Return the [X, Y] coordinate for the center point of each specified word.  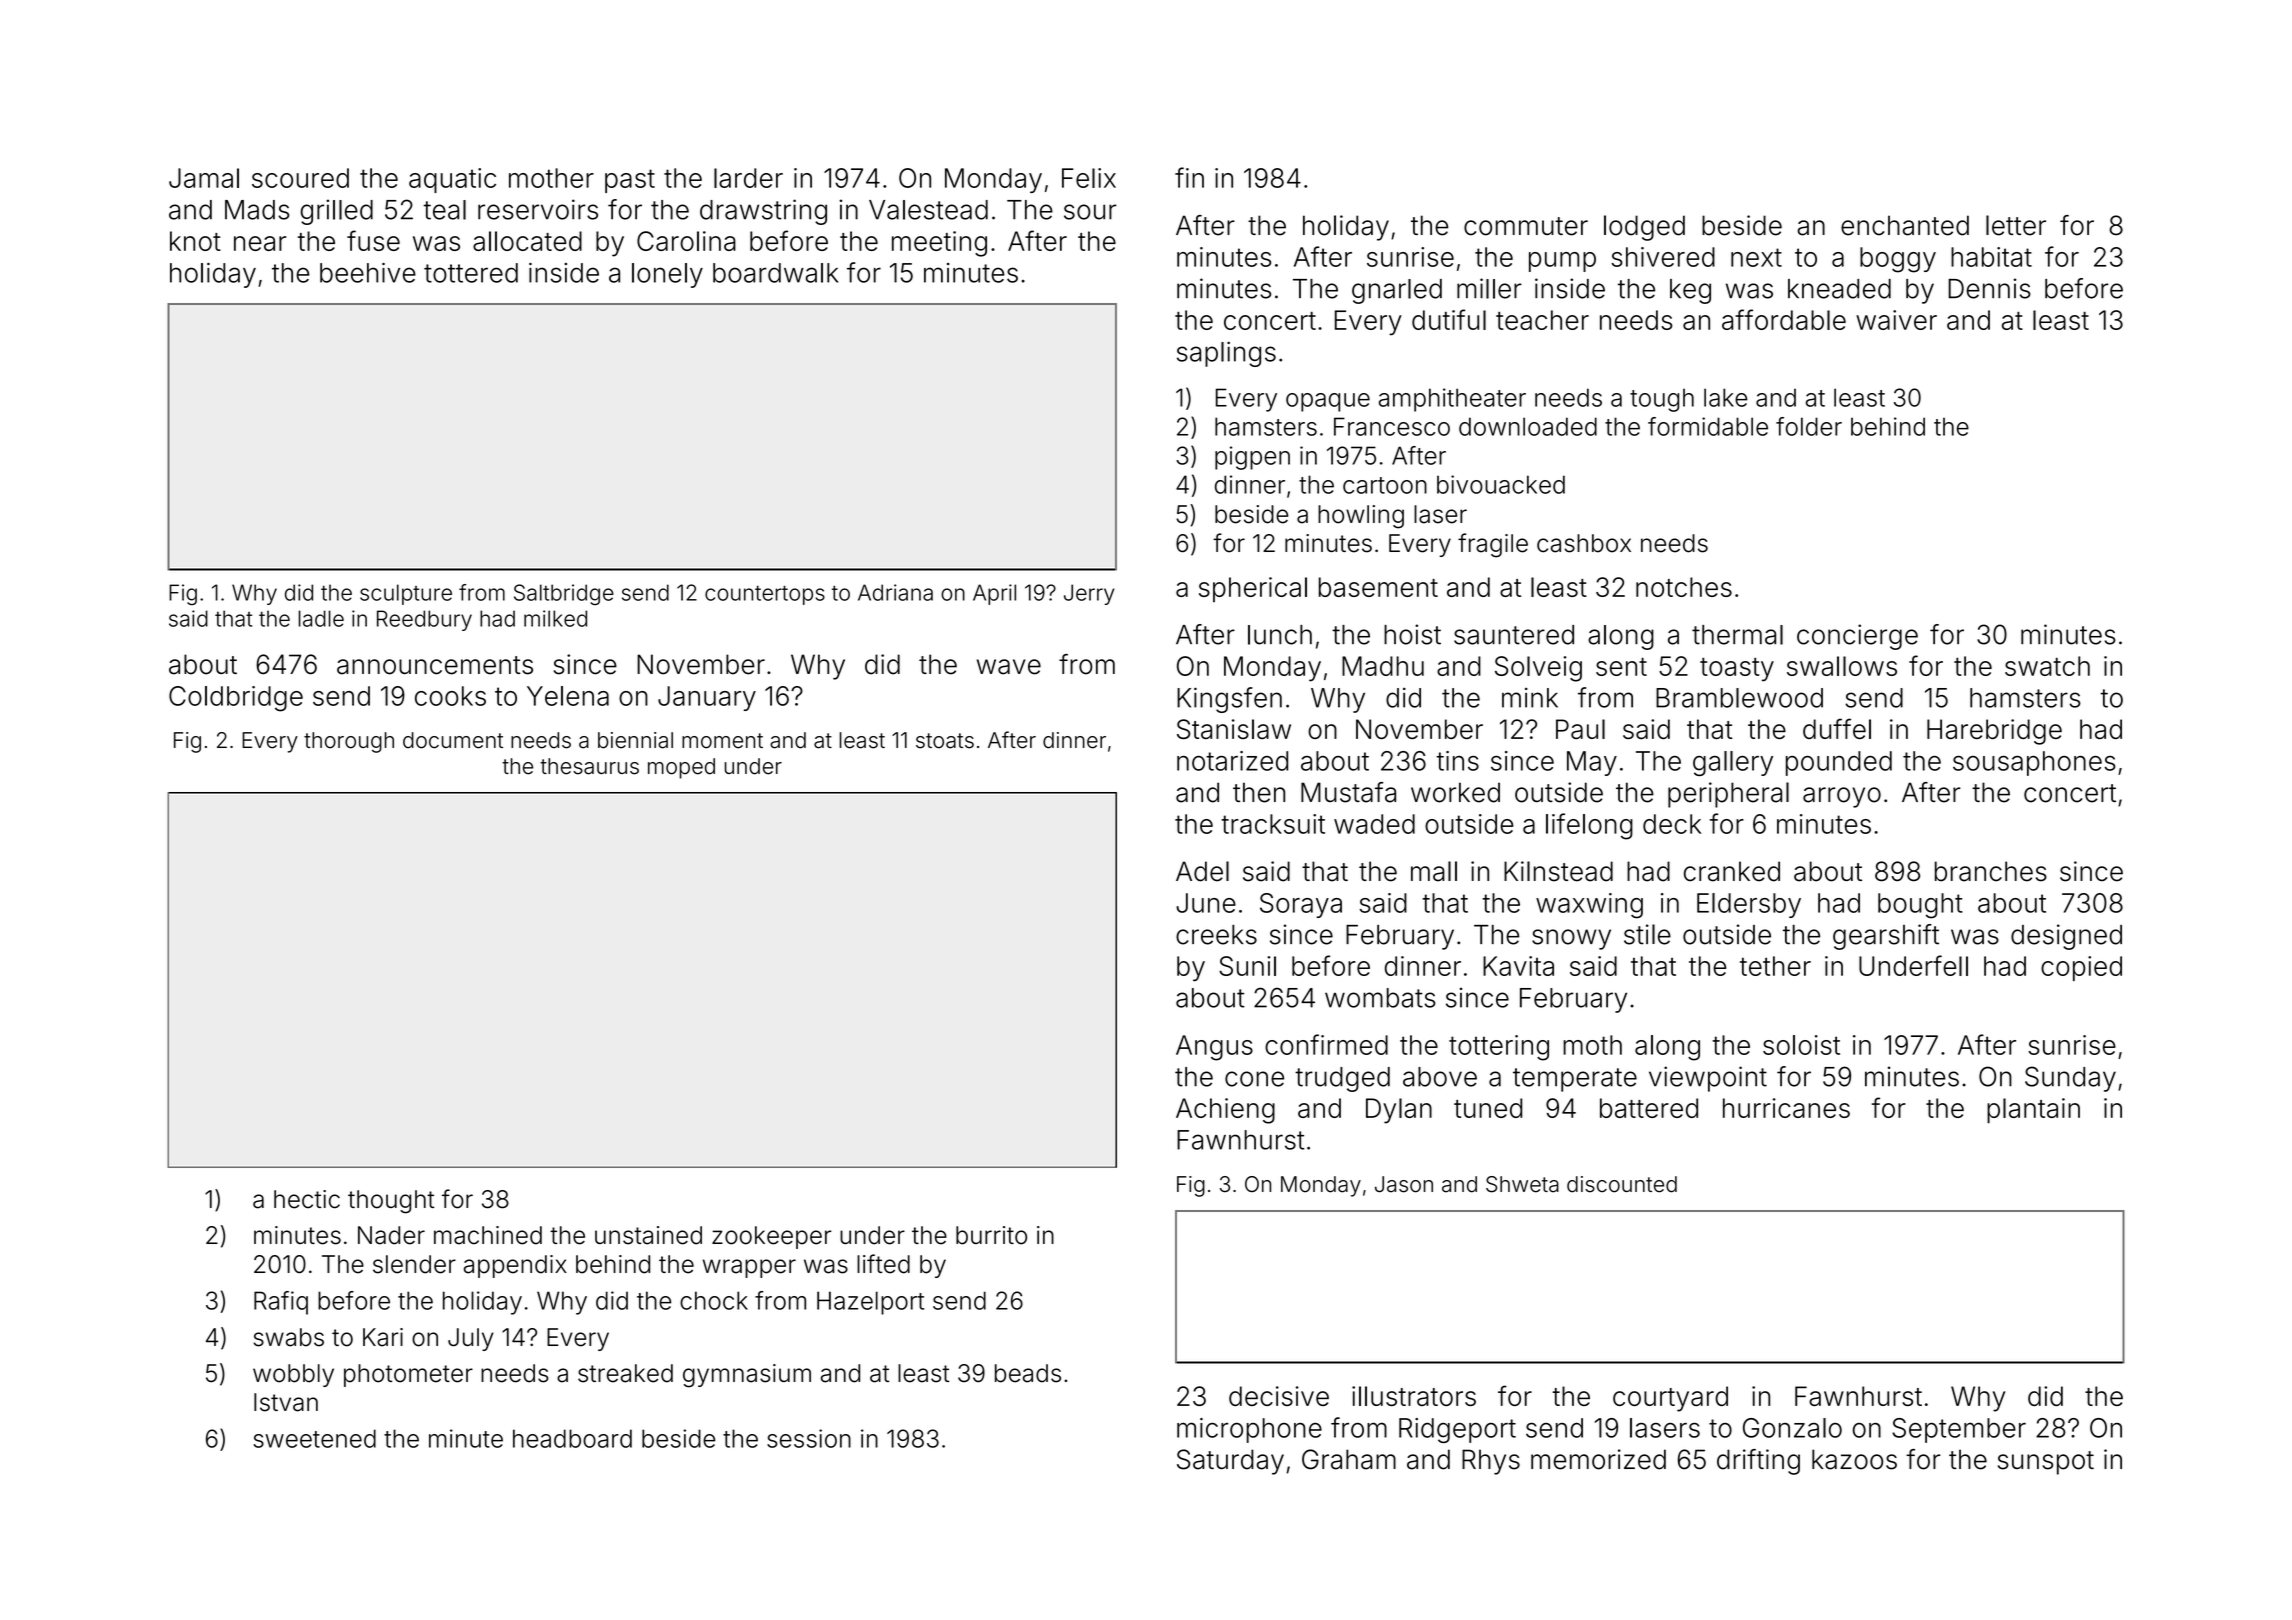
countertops [765, 595]
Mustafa [1348, 792]
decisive [1279, 1396]
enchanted [1905, 225]
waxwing [1589, 906]
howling [1361, 517]
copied [2081, 968]
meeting [939, 244]
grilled [336, 212]
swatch [2047, 666]
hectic [307, 1199]
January [707, 698]
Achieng [1225, 1111]
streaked [625, 1373]
